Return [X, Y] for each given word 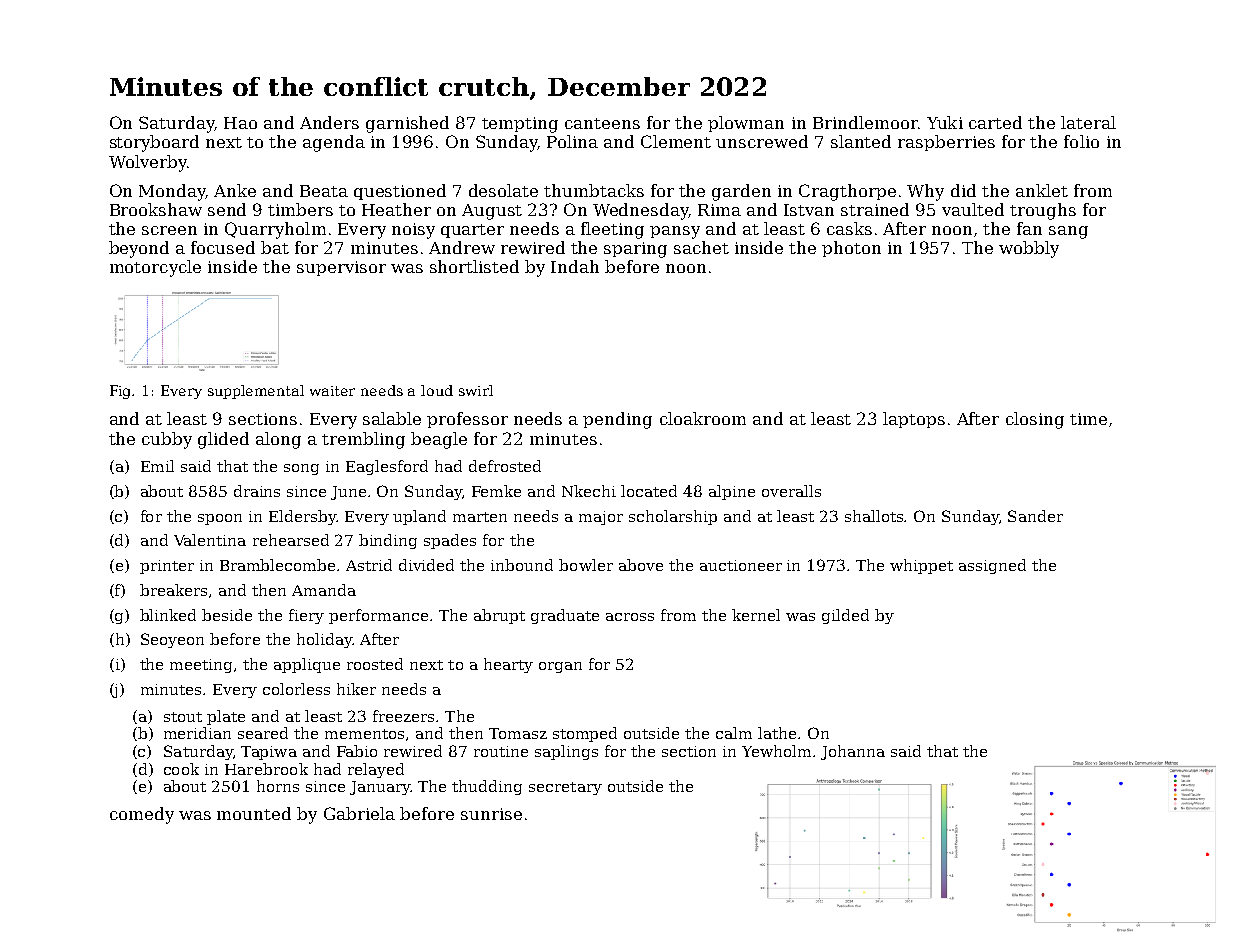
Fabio [357, 751]
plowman [746, 124]
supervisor [341, 268]
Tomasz [518, 733]
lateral [1088, 122]
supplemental [256, 392]
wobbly [1029, 249]
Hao [240, 123]
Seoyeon [172, 640]
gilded [845, 616]
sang [1068, 232]
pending [617, 420]
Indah [575, 266]
